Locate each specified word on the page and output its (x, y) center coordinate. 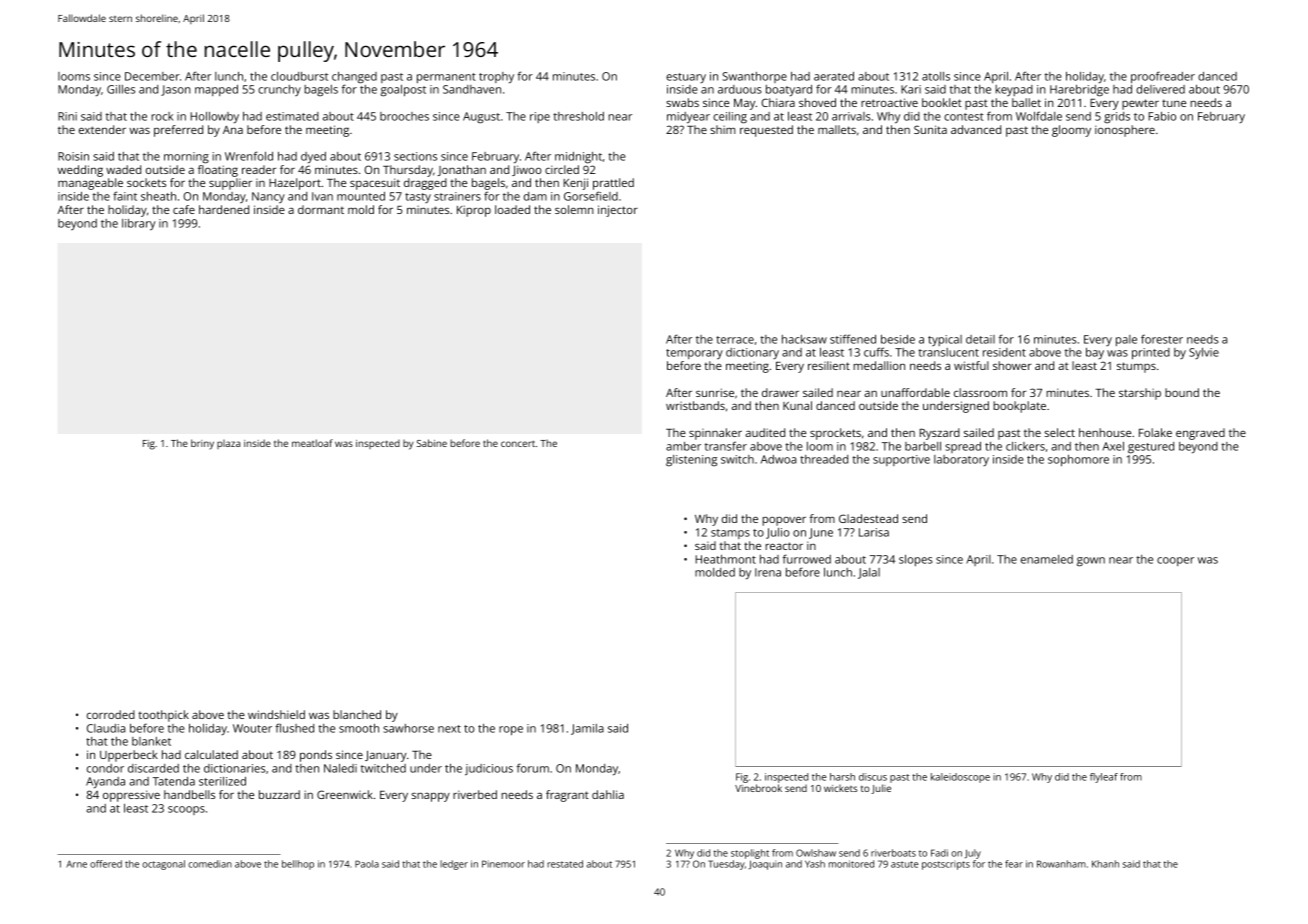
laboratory (961, 460)
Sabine (432, 443)
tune (1174, 103)
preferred (178, 131)
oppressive (131, 796)
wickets (841, 788)
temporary (694, 354)
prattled (613, 184)
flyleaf (1104, 778)
